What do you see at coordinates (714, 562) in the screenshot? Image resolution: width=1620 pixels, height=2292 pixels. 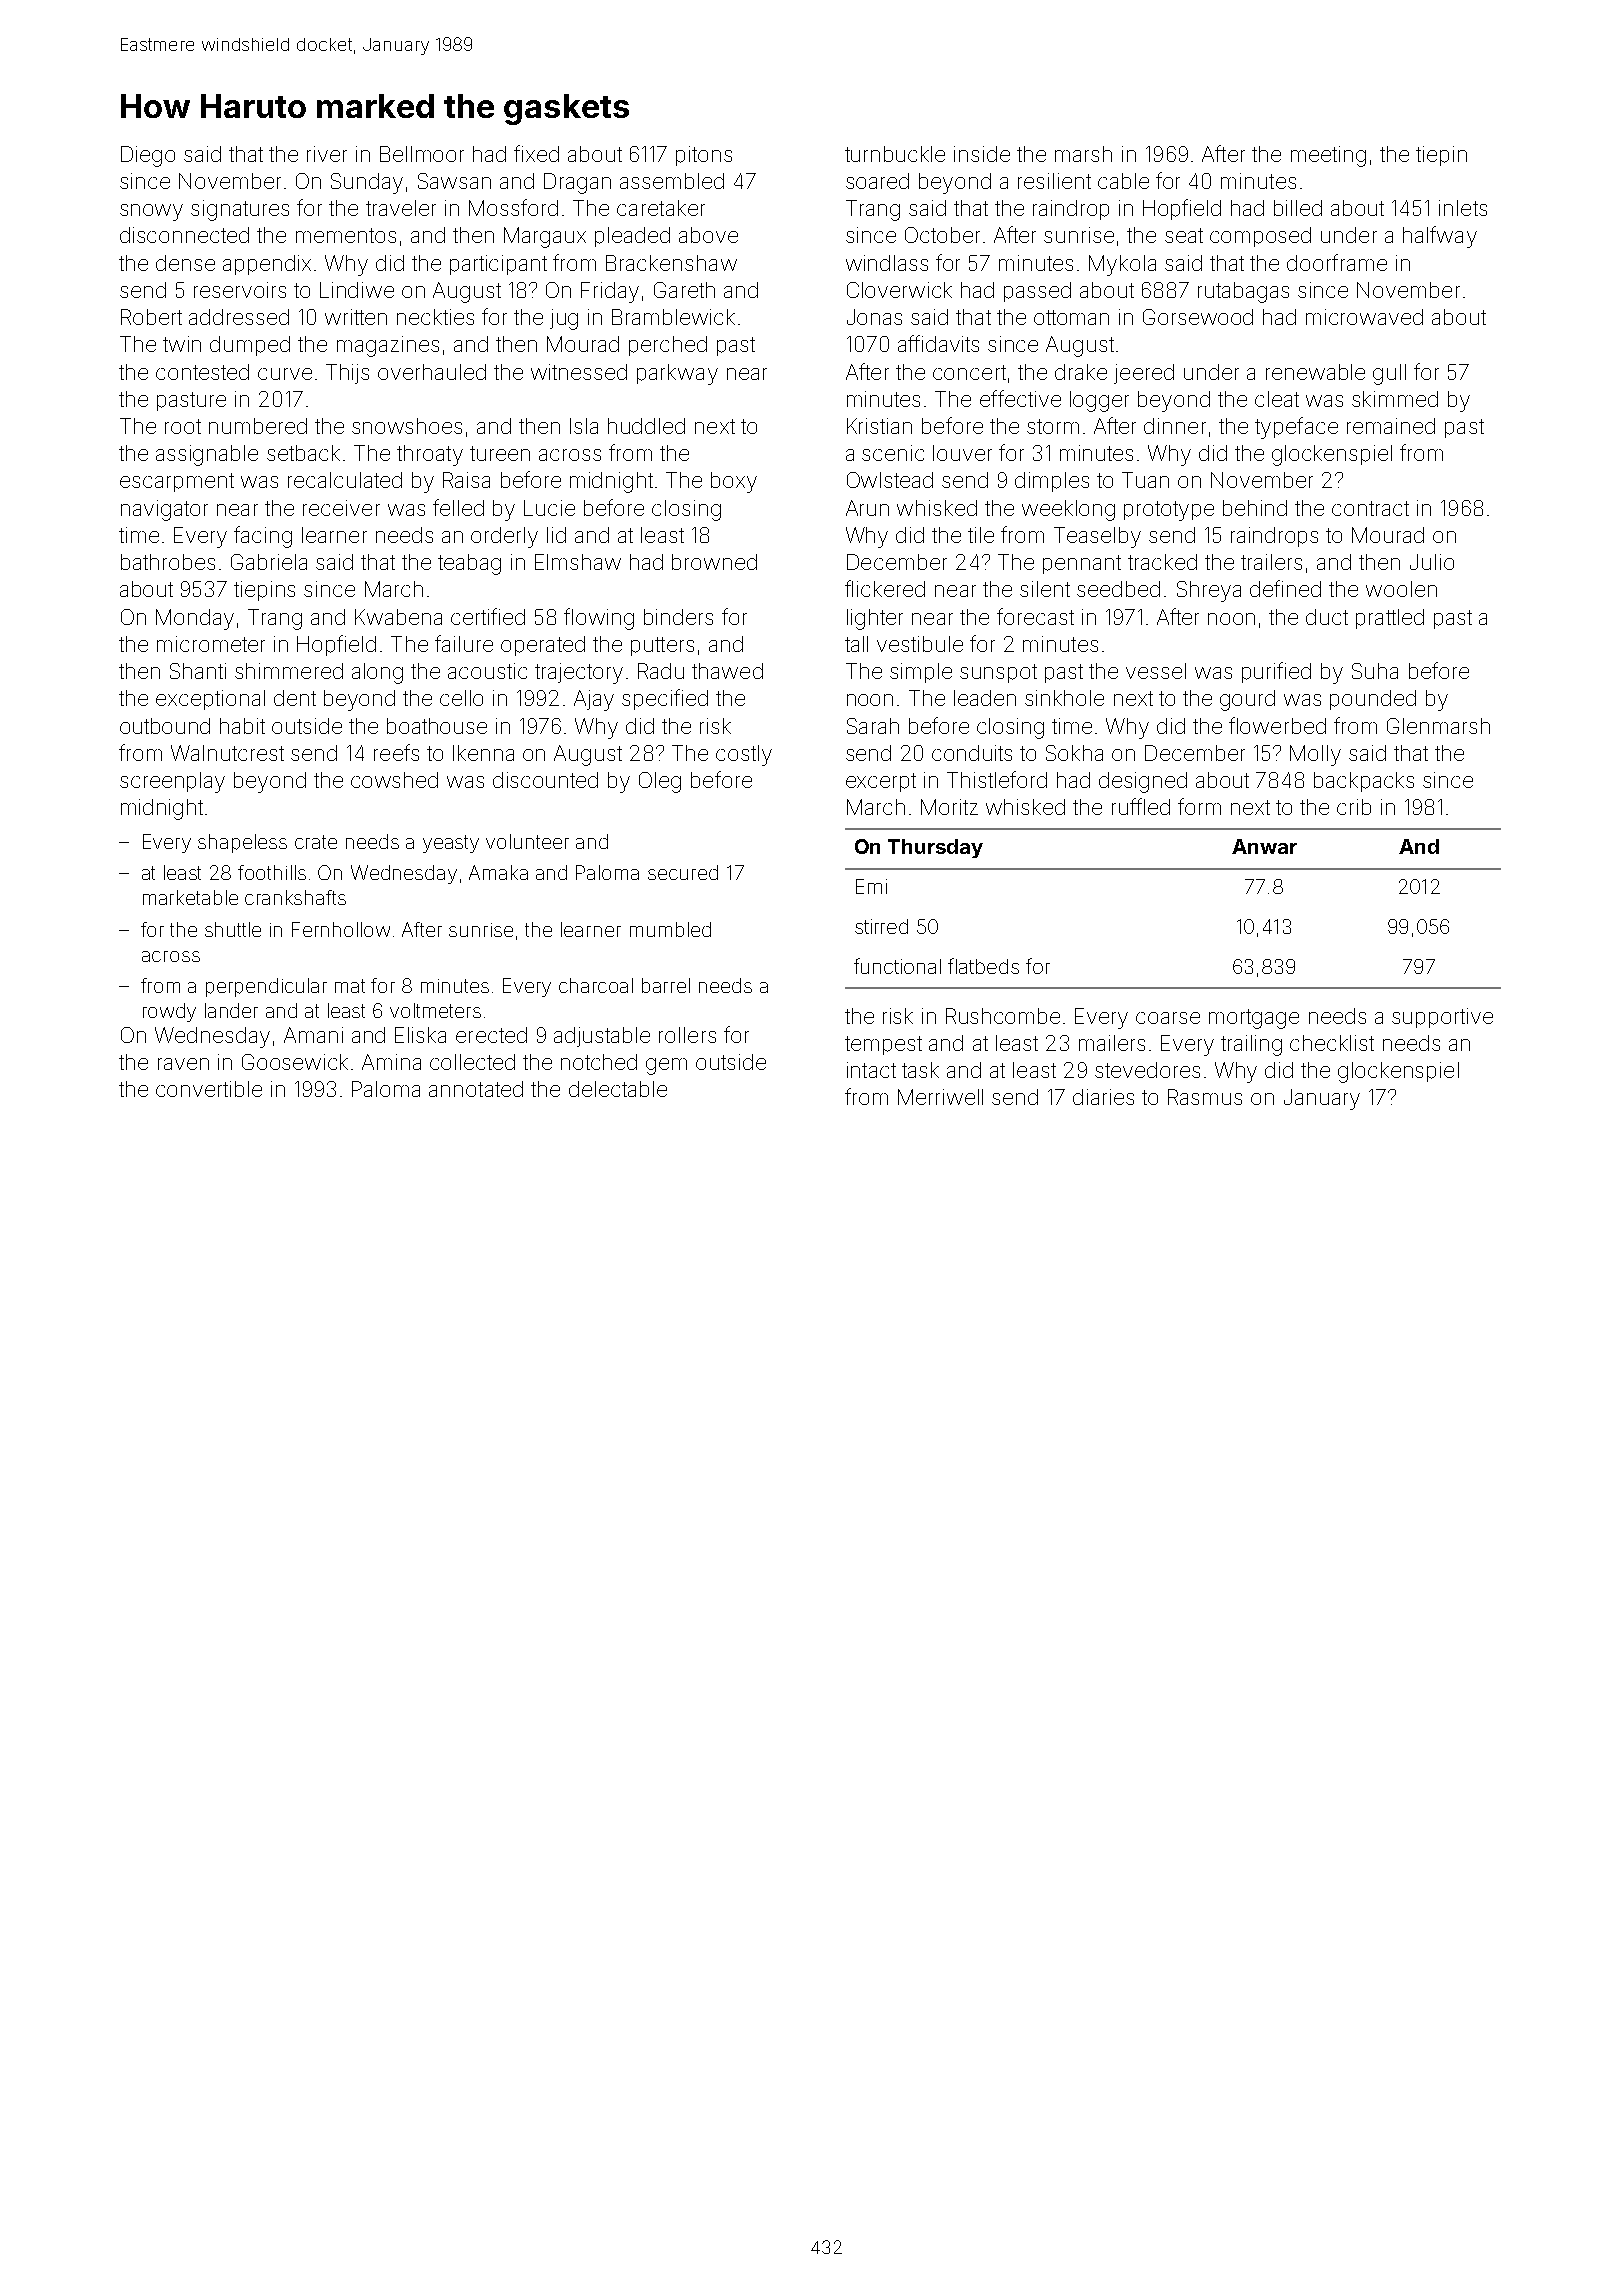 I see `browned` at bounding box center [714, 562].
